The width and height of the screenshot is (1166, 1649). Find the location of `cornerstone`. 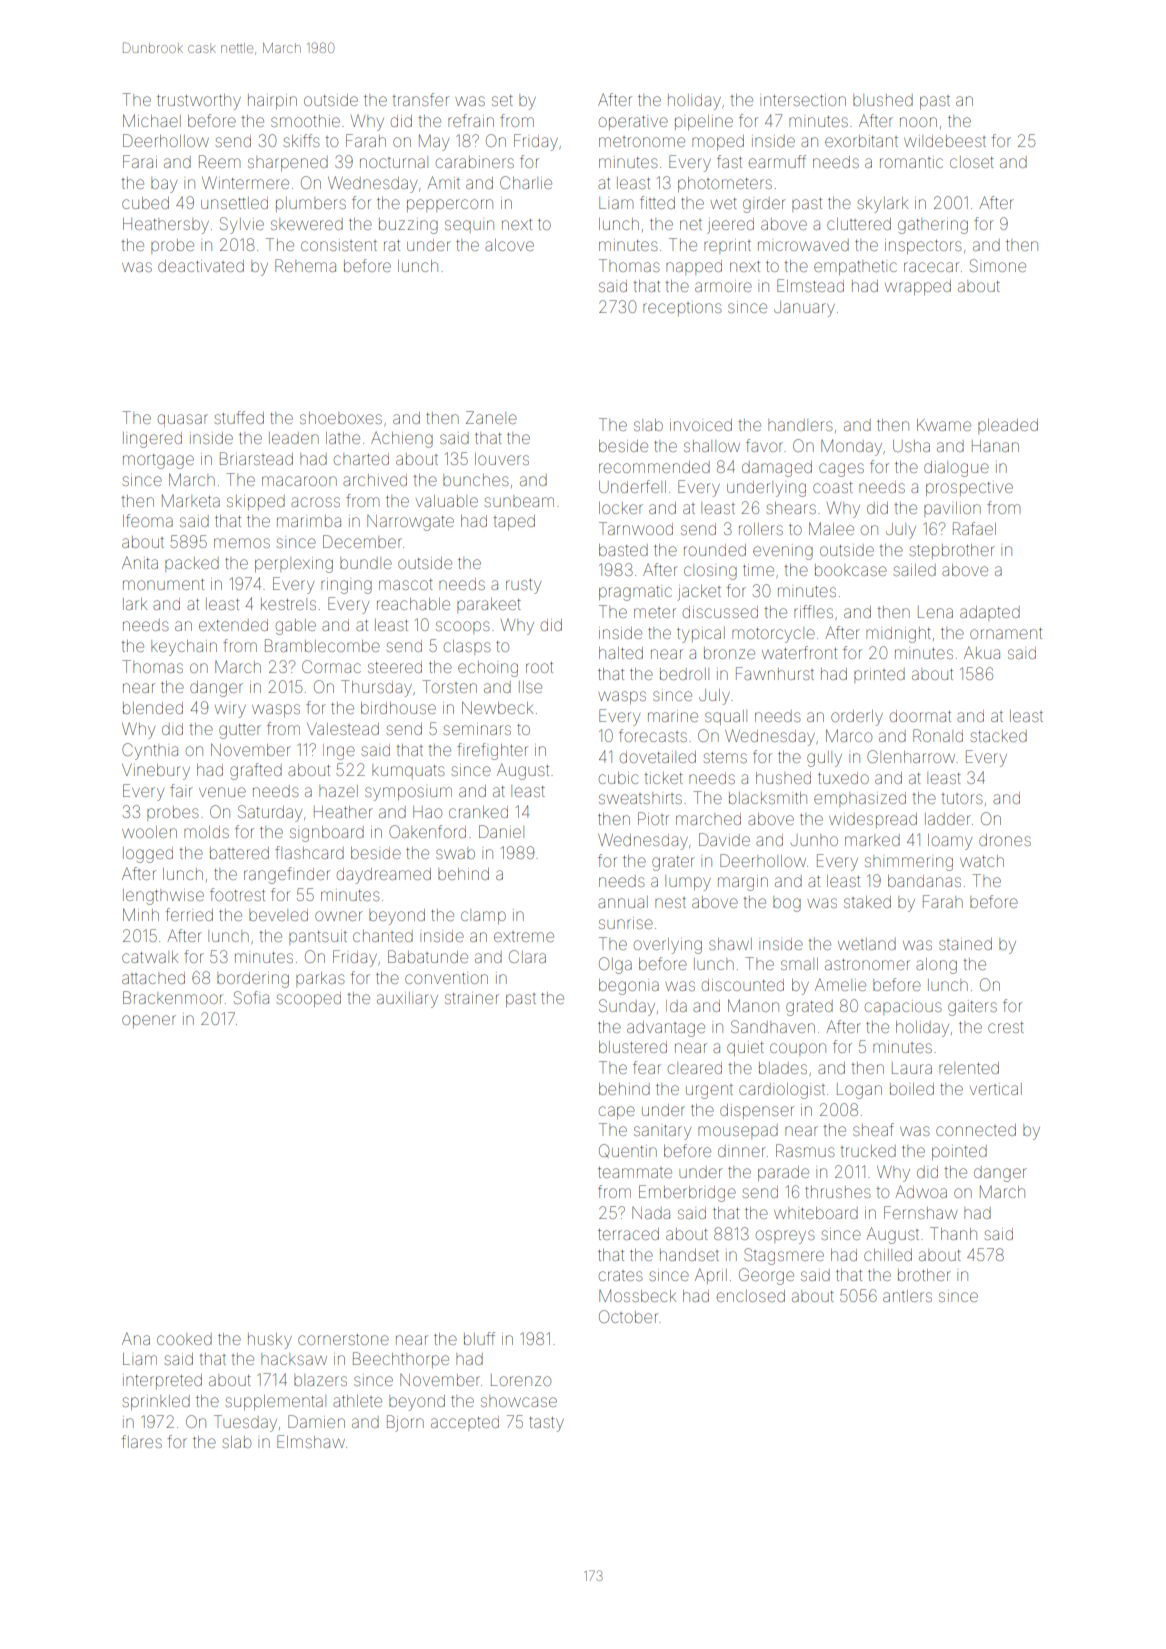

cornerstone is located at coordinates (343, 1339).
